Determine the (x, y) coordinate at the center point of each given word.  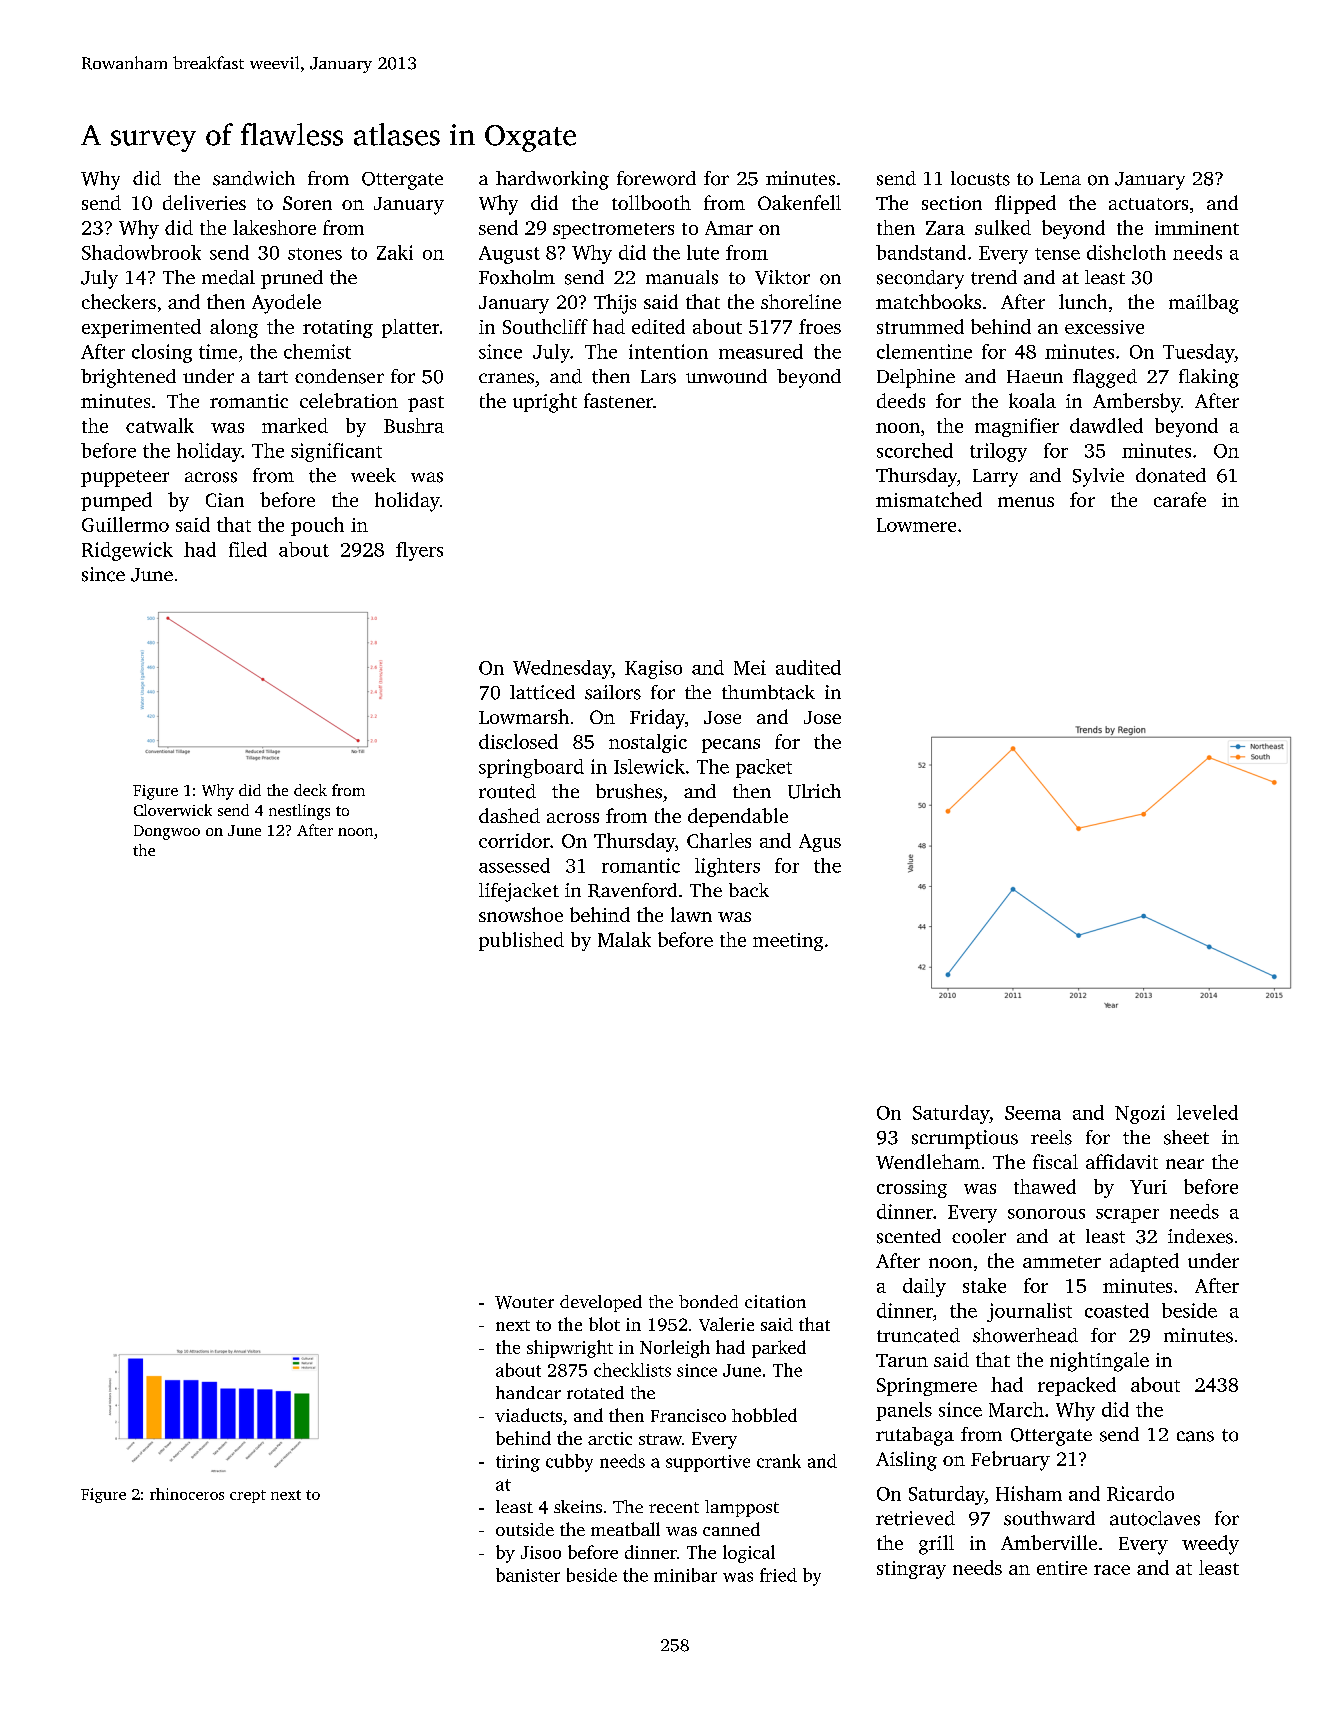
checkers (119, 301)
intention (668, 351)
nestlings (299, 812)
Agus (820, 843)
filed (248, 549)
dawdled (1106, 425)
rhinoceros (187, 1494)
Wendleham (928, 1161)
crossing (912, 1189)
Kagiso (653, 669)
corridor (514, 840)
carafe (1180, 499)
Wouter (524, 1302)
